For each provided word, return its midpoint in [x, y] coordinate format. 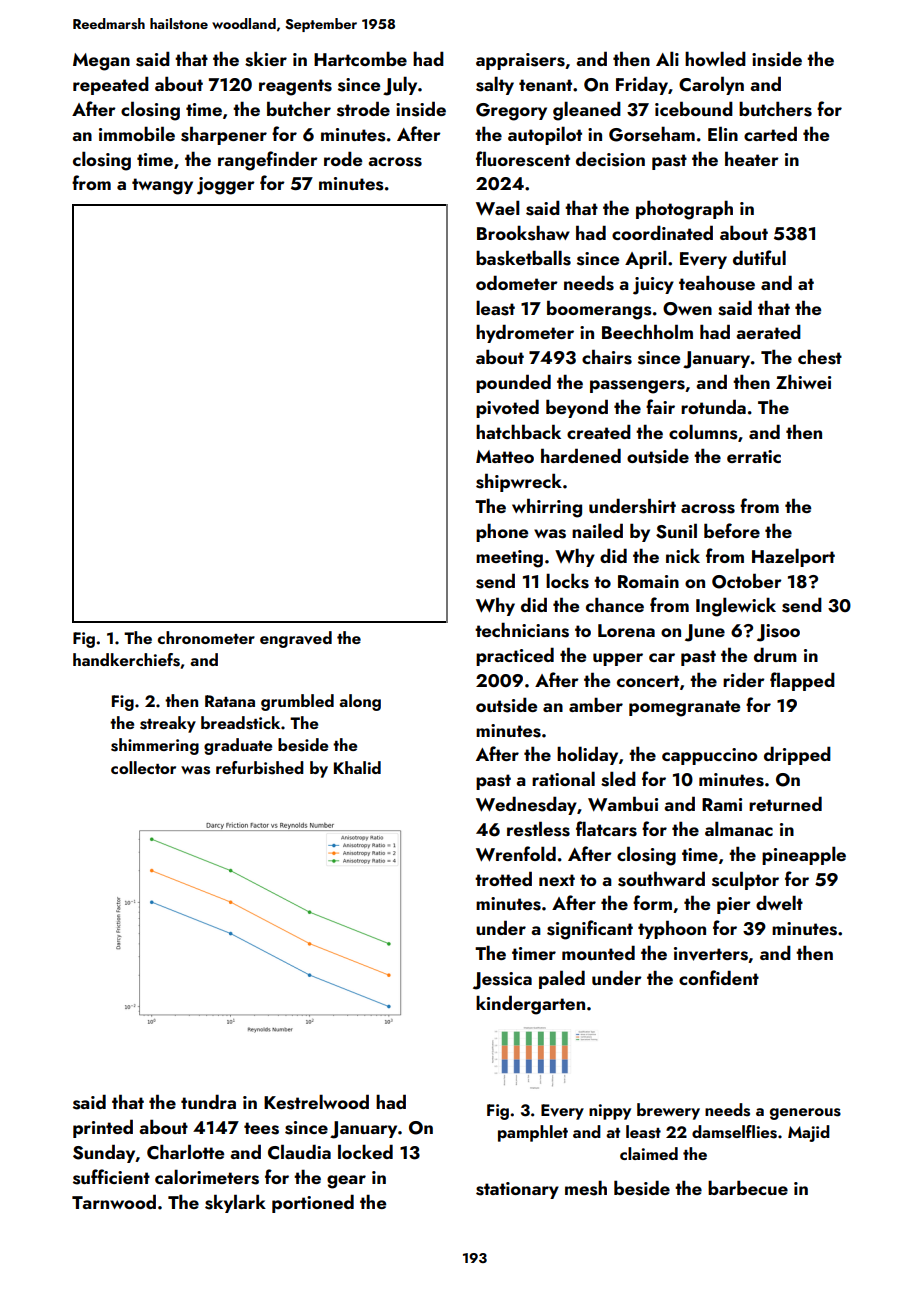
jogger [226, 186]
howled [715, 58]
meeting [509, 559]
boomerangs [599, 310]
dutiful [759, 257]
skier [266, 59]
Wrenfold [516, 854]
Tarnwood [114, 1201]
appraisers [520, 61]
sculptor [745, 880]
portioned [313, 1203]
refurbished [260, 768]
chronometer [206, 637]
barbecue [748, 1187]
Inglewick [736, 607]
